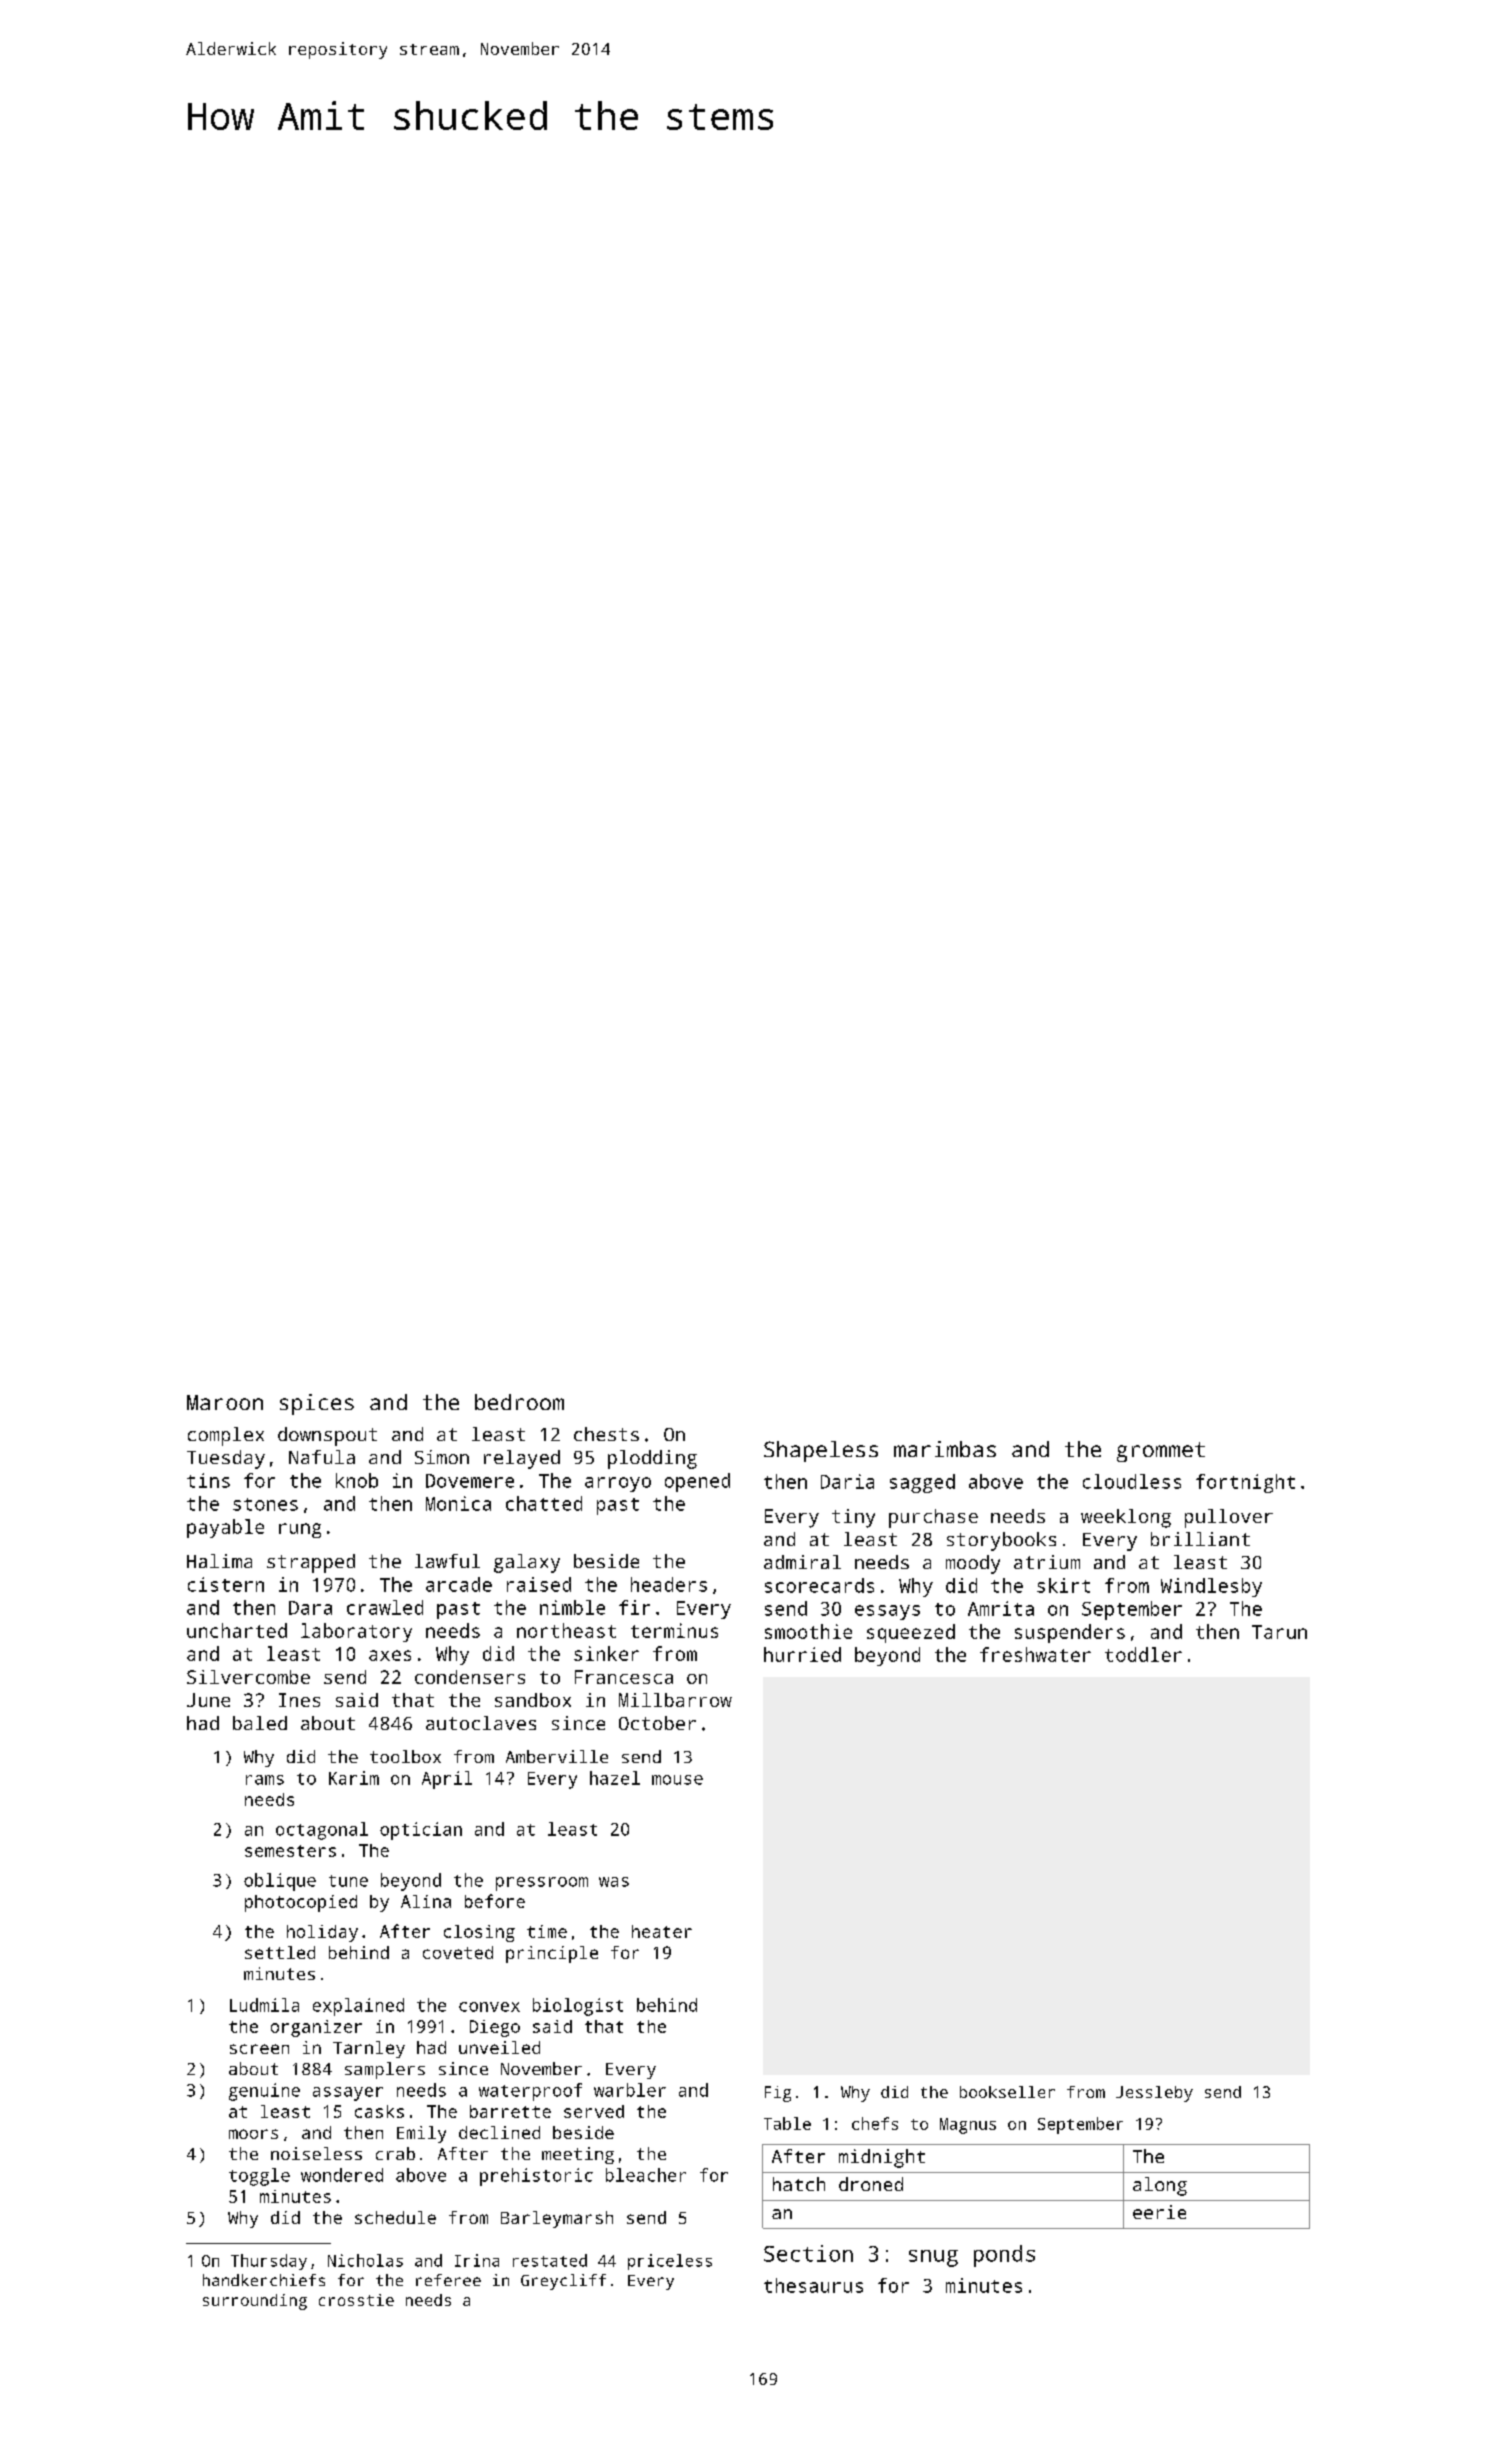 The width and height of the screenshot is (1496, 2464). What do you see at coordinates (317, 1404) in the screenshot?
I see `spices` at bounding box center [317, 1404].
